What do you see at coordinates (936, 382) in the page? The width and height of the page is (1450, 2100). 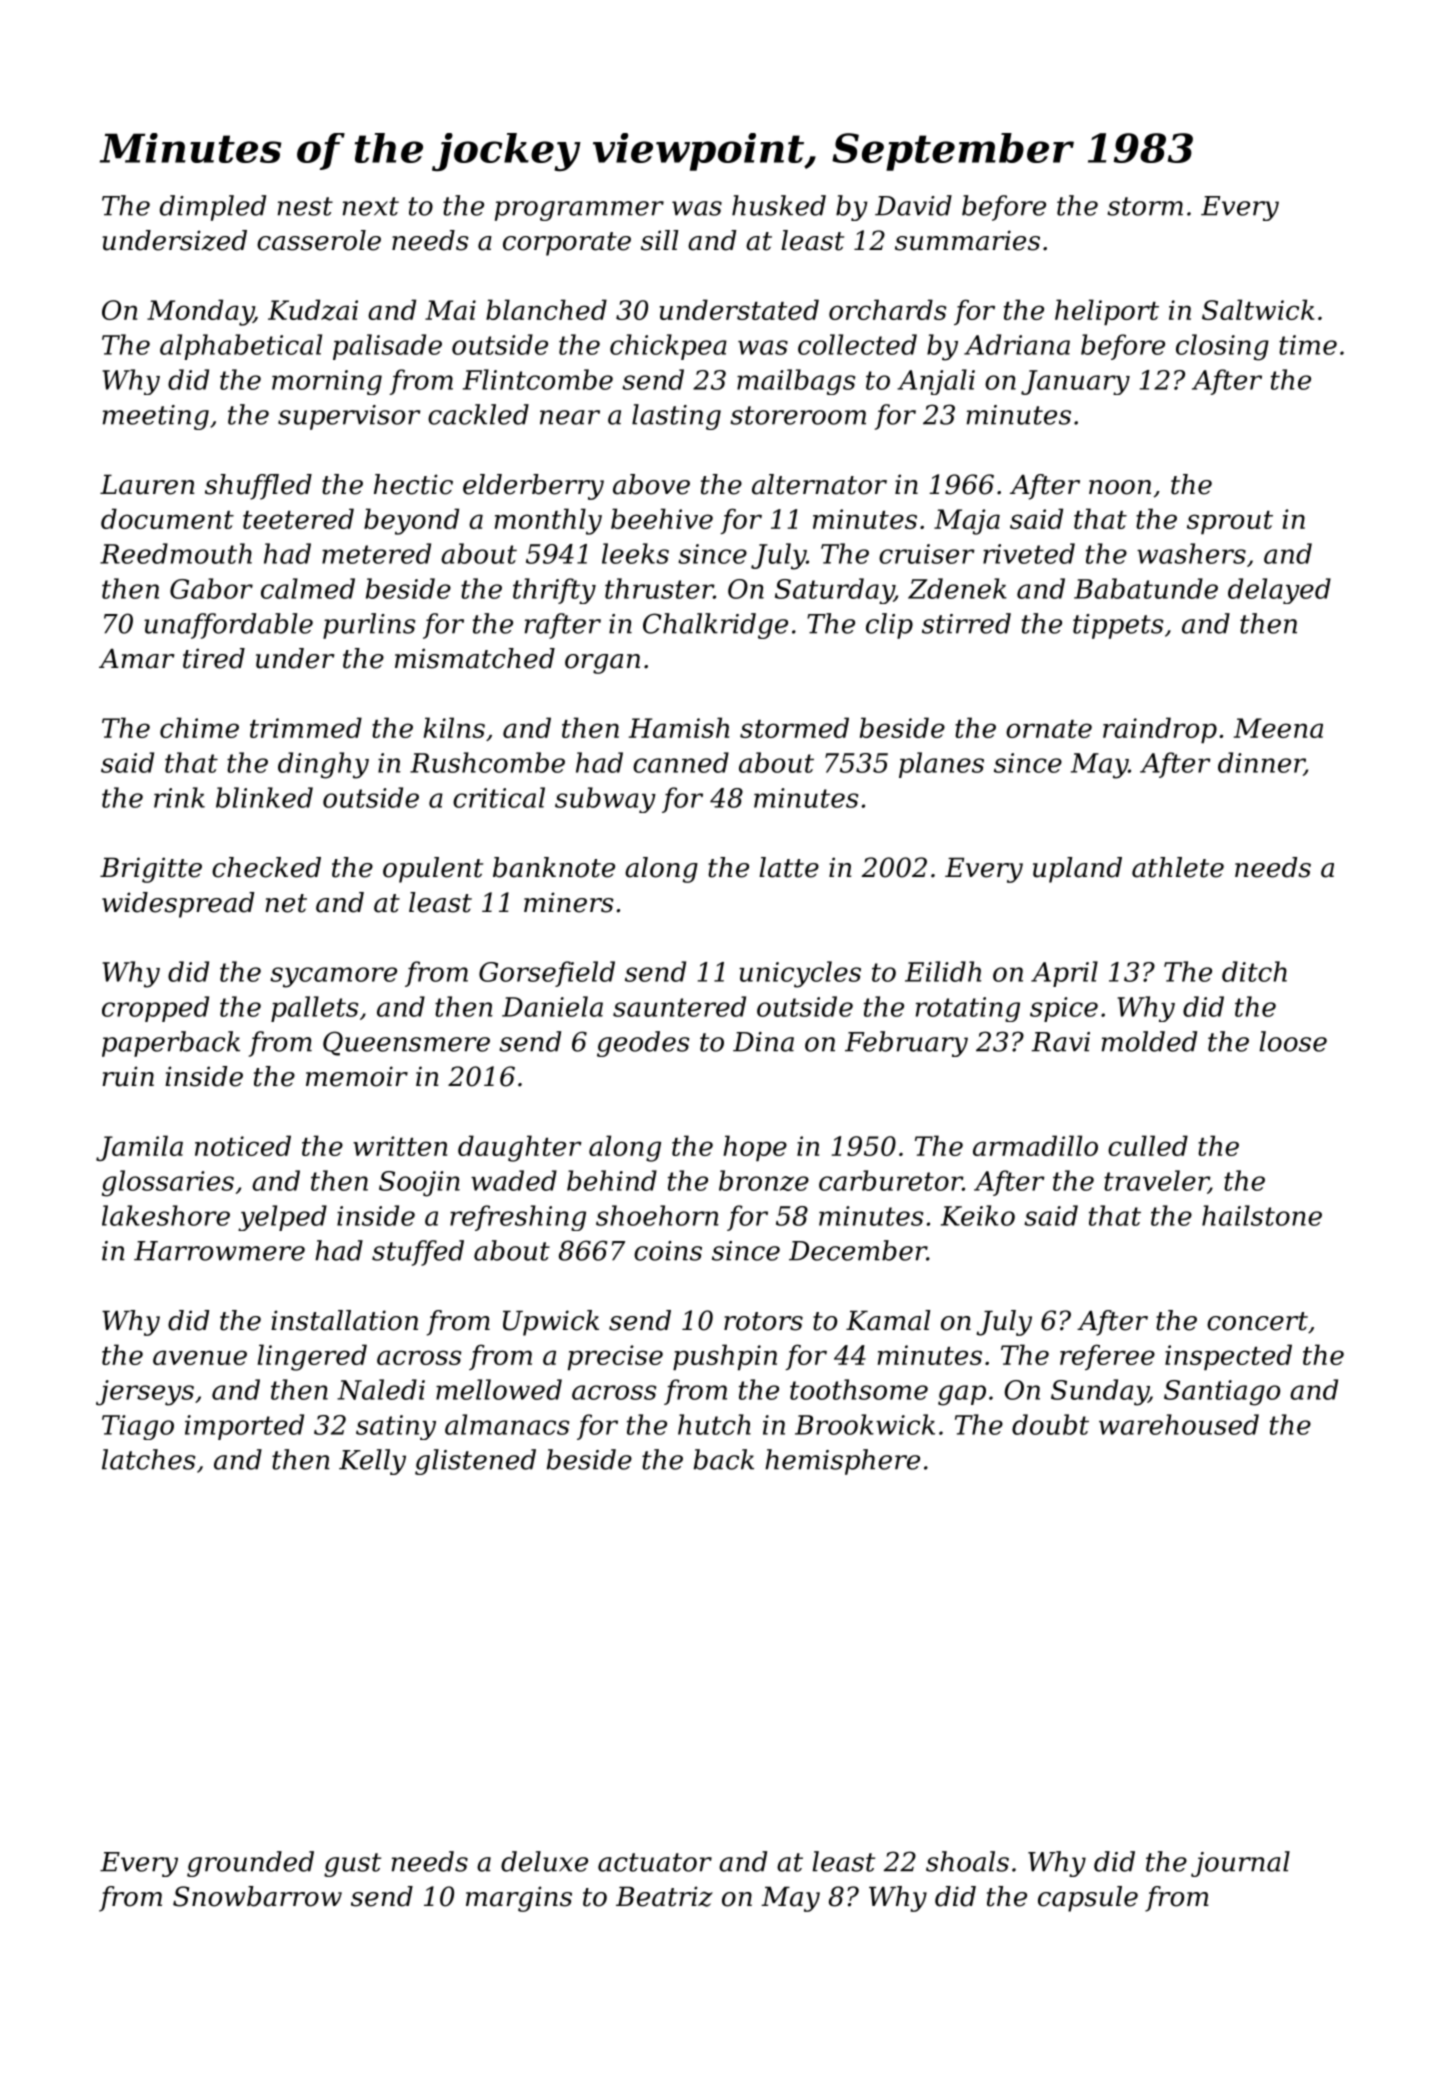 I see `Anjali` at bounding box center [936, 382].
